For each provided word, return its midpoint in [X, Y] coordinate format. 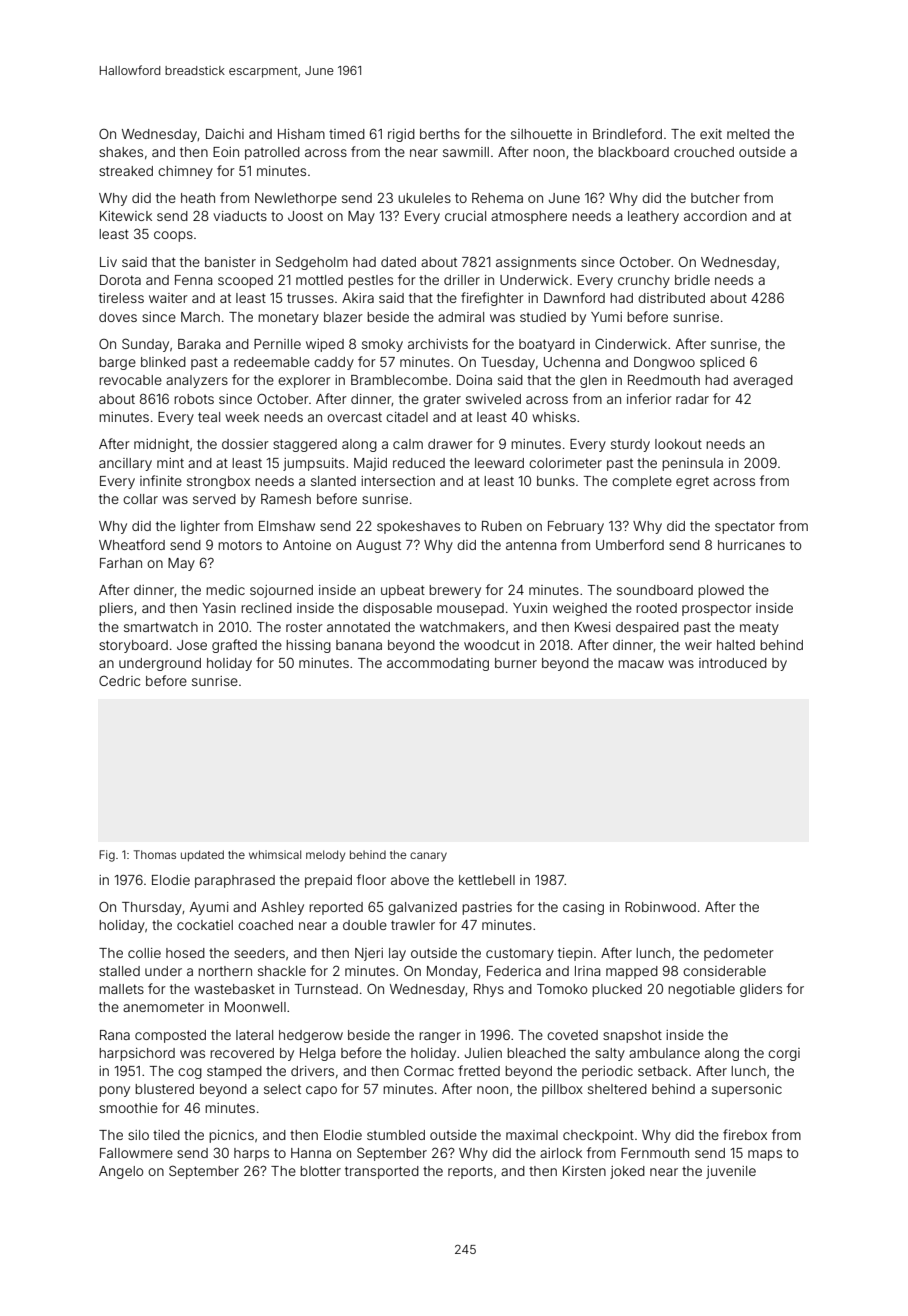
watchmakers [462, 627]
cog [190, 1073]
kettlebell [487, 880]
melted [748, 134]
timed [347, 134]
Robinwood [660, 907]
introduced [733, 663]
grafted [234, 646]
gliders [761, 990]
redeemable [272, 362]
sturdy [630, 445]
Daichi [225, 134]
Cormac [429, 1070]
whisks [554, 417]
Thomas [155, 854]
